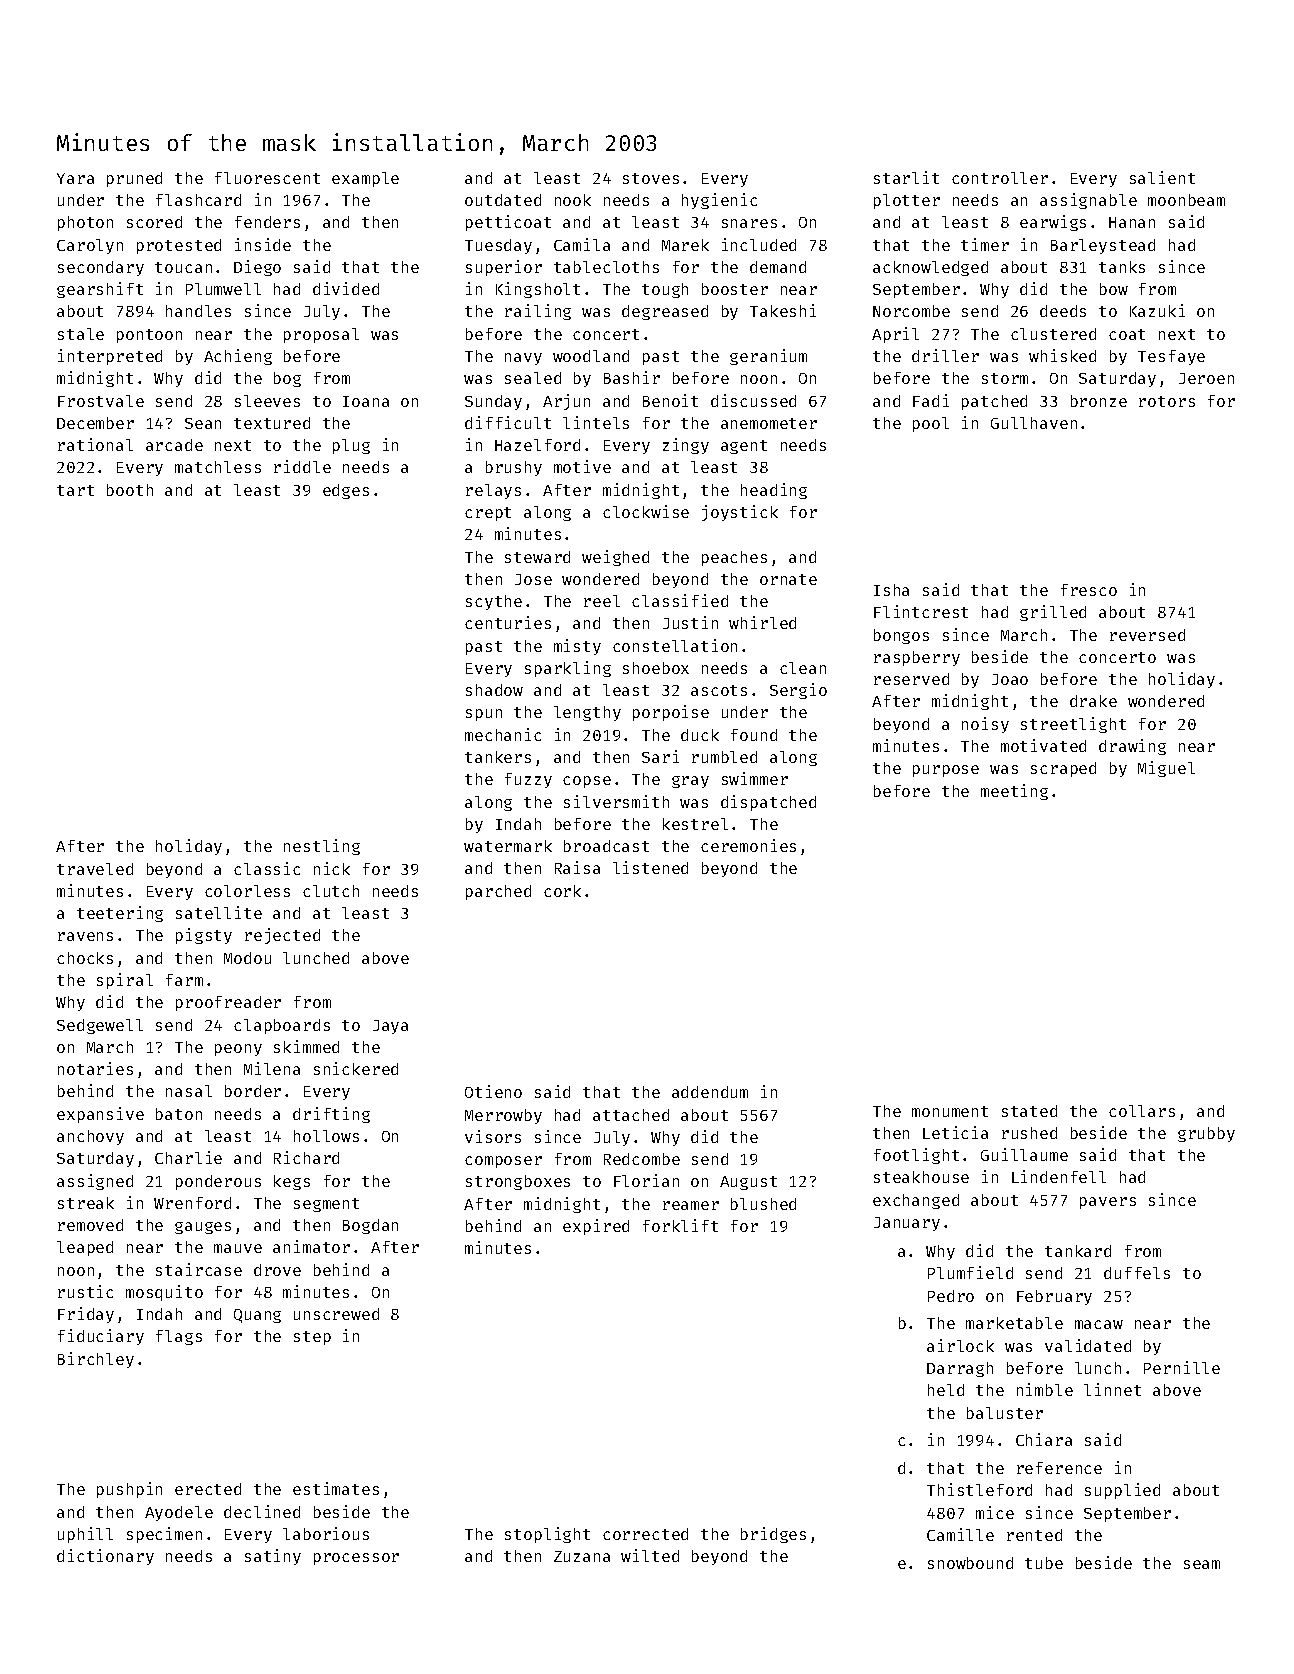 Image resolution: width=1294 pixels, height=1674 pixels. What do you see at coordinates (523, 359) in the page?
I see `navy` at bounding box center [523, 359].
